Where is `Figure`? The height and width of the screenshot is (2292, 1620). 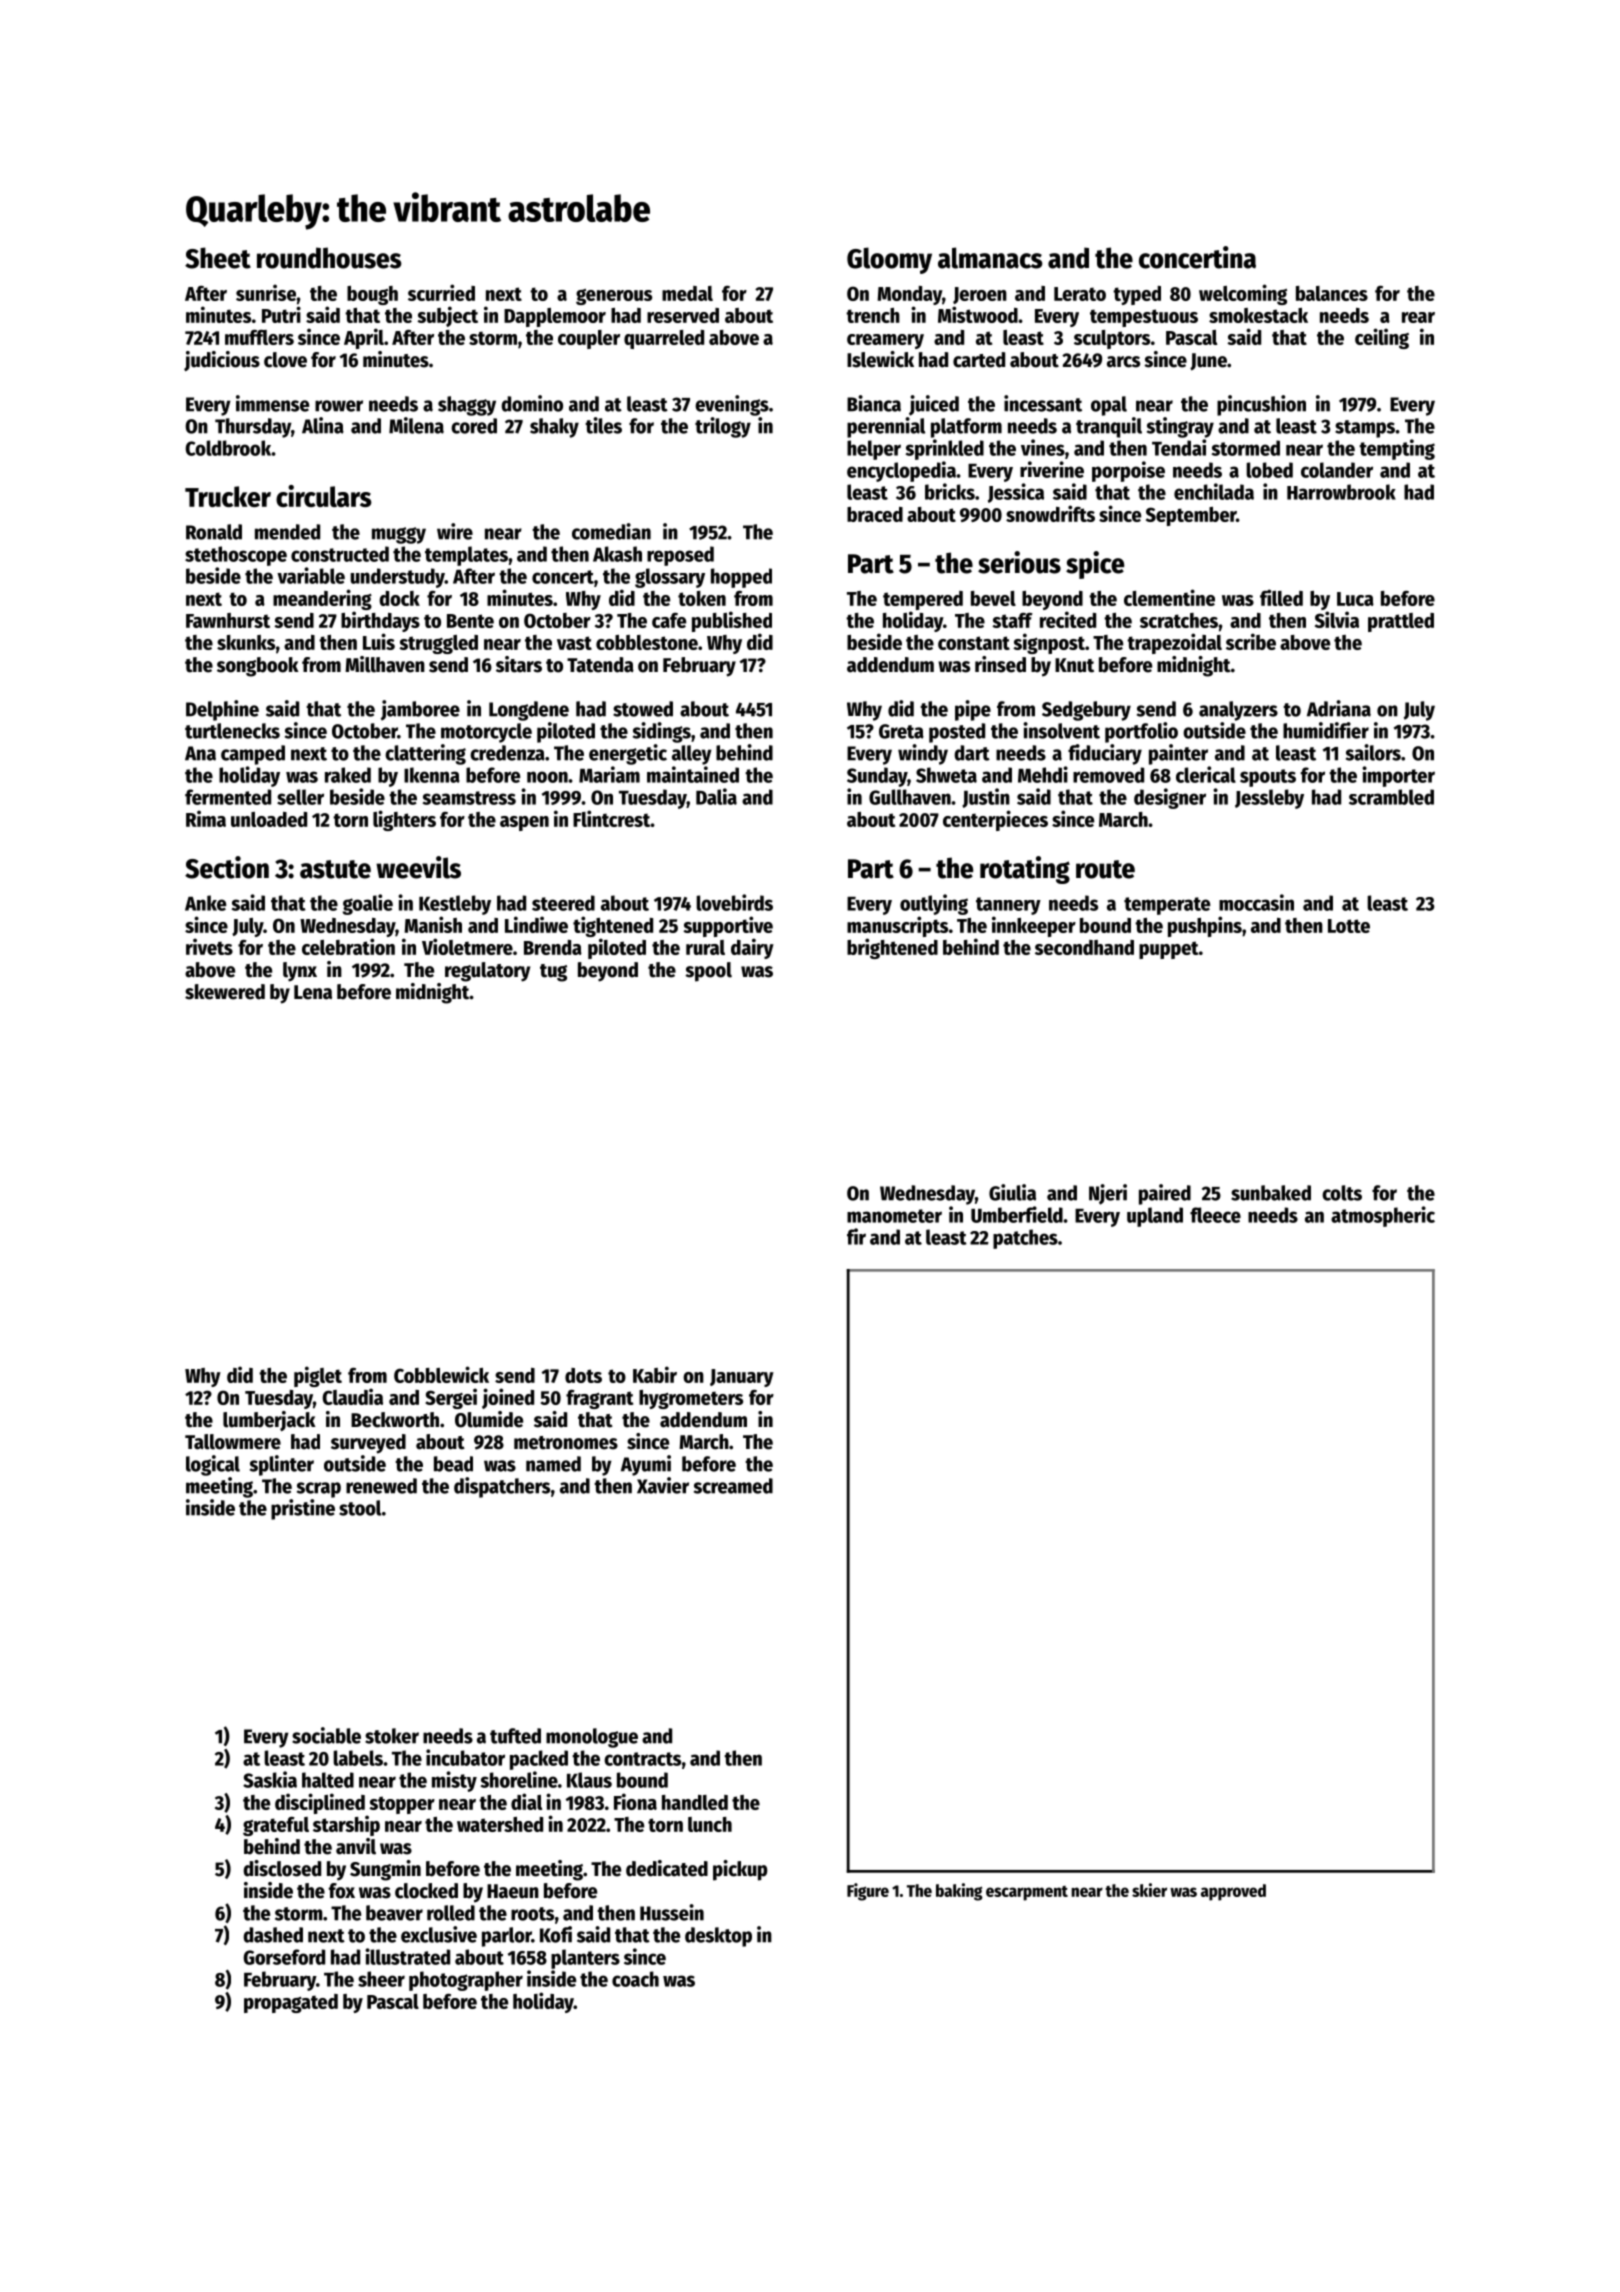
Figure is located at coordinates (868, 1892).
